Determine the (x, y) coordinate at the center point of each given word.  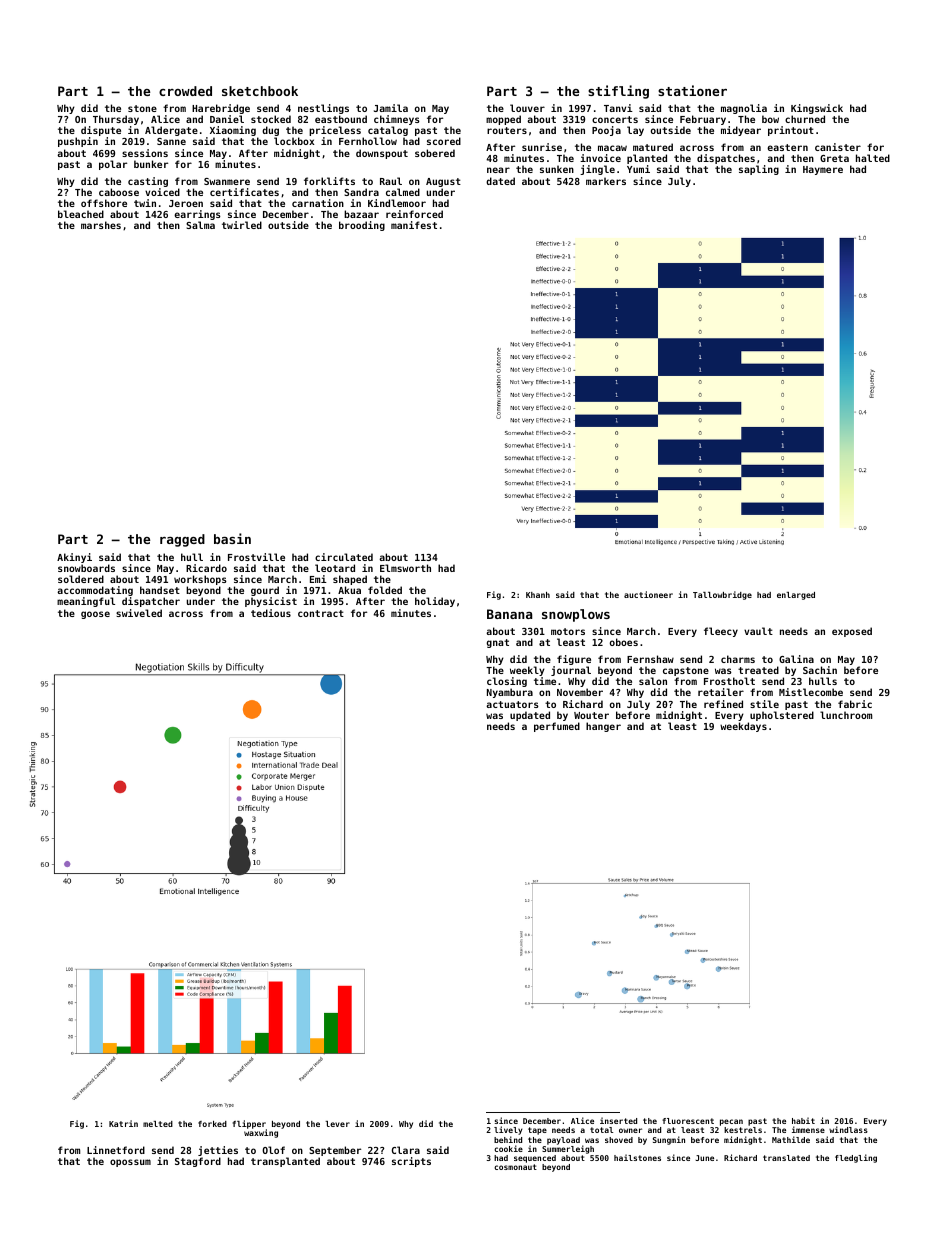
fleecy (721, 632)
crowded (185, 91)
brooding (362, 226)
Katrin (123, 1123)
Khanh (538, 595)
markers (606, 181)
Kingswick (817, 109)
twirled (242, 225)
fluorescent (688, 1121)
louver (527, 108)
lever (337, 1124)
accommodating (95, 591)
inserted (618, 1120)
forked (212, 1124)
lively (508, 1130)
